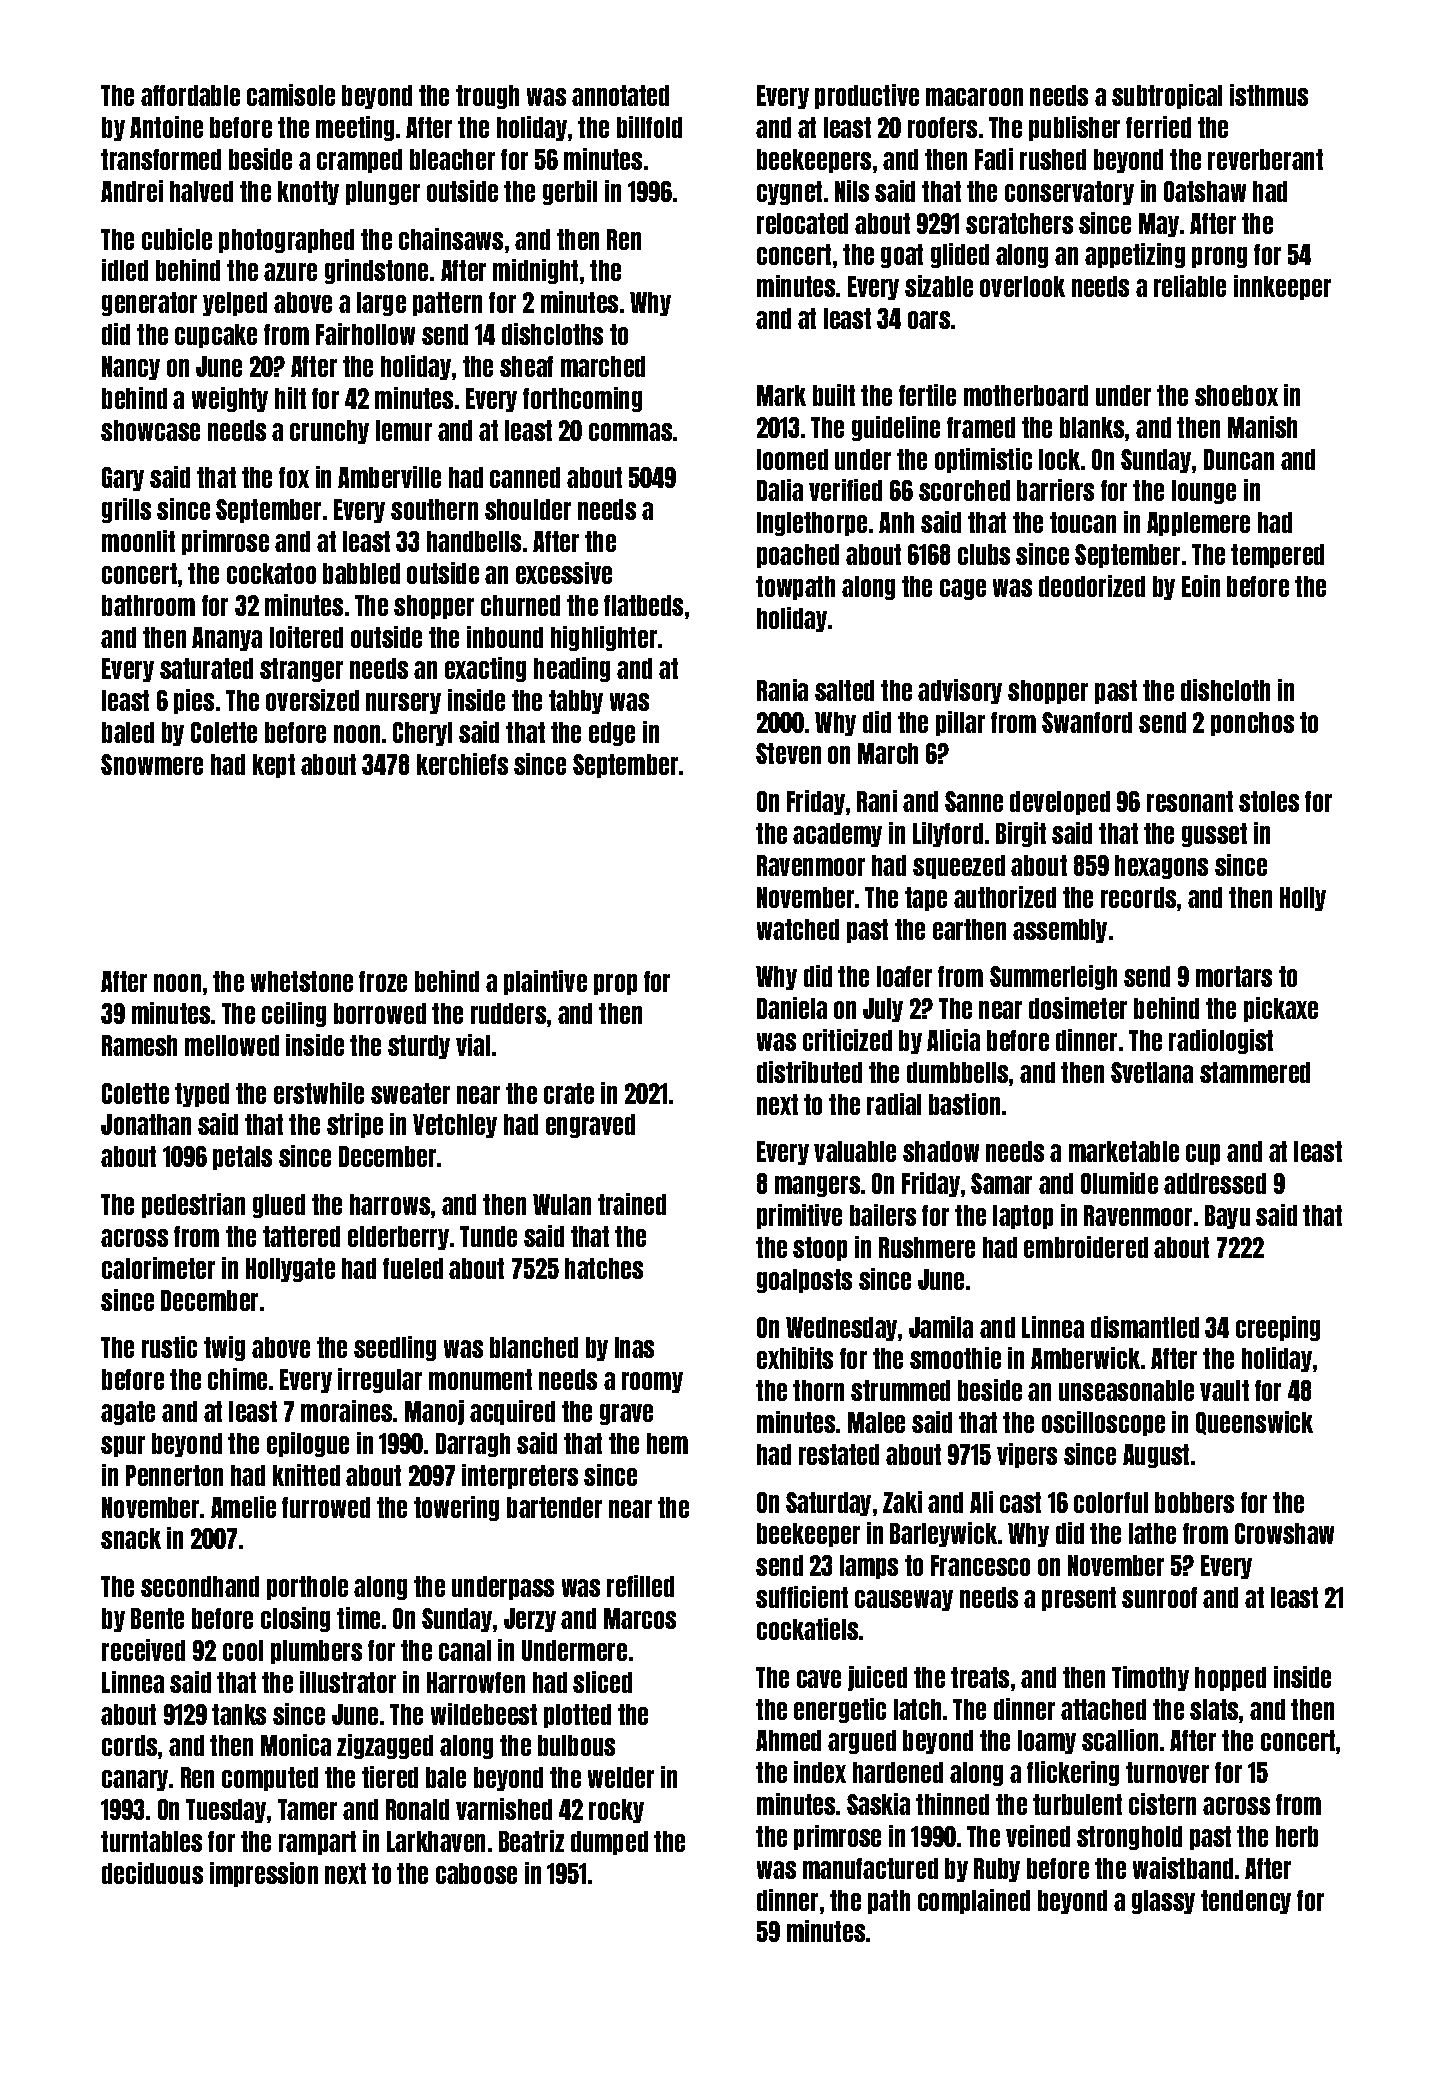 The height and width of the screenshot is (2100, 1450). What do you see at coordinates (609, 1843) in the screenshot?
I see `dumped` at bounding box center [609, 1843].
